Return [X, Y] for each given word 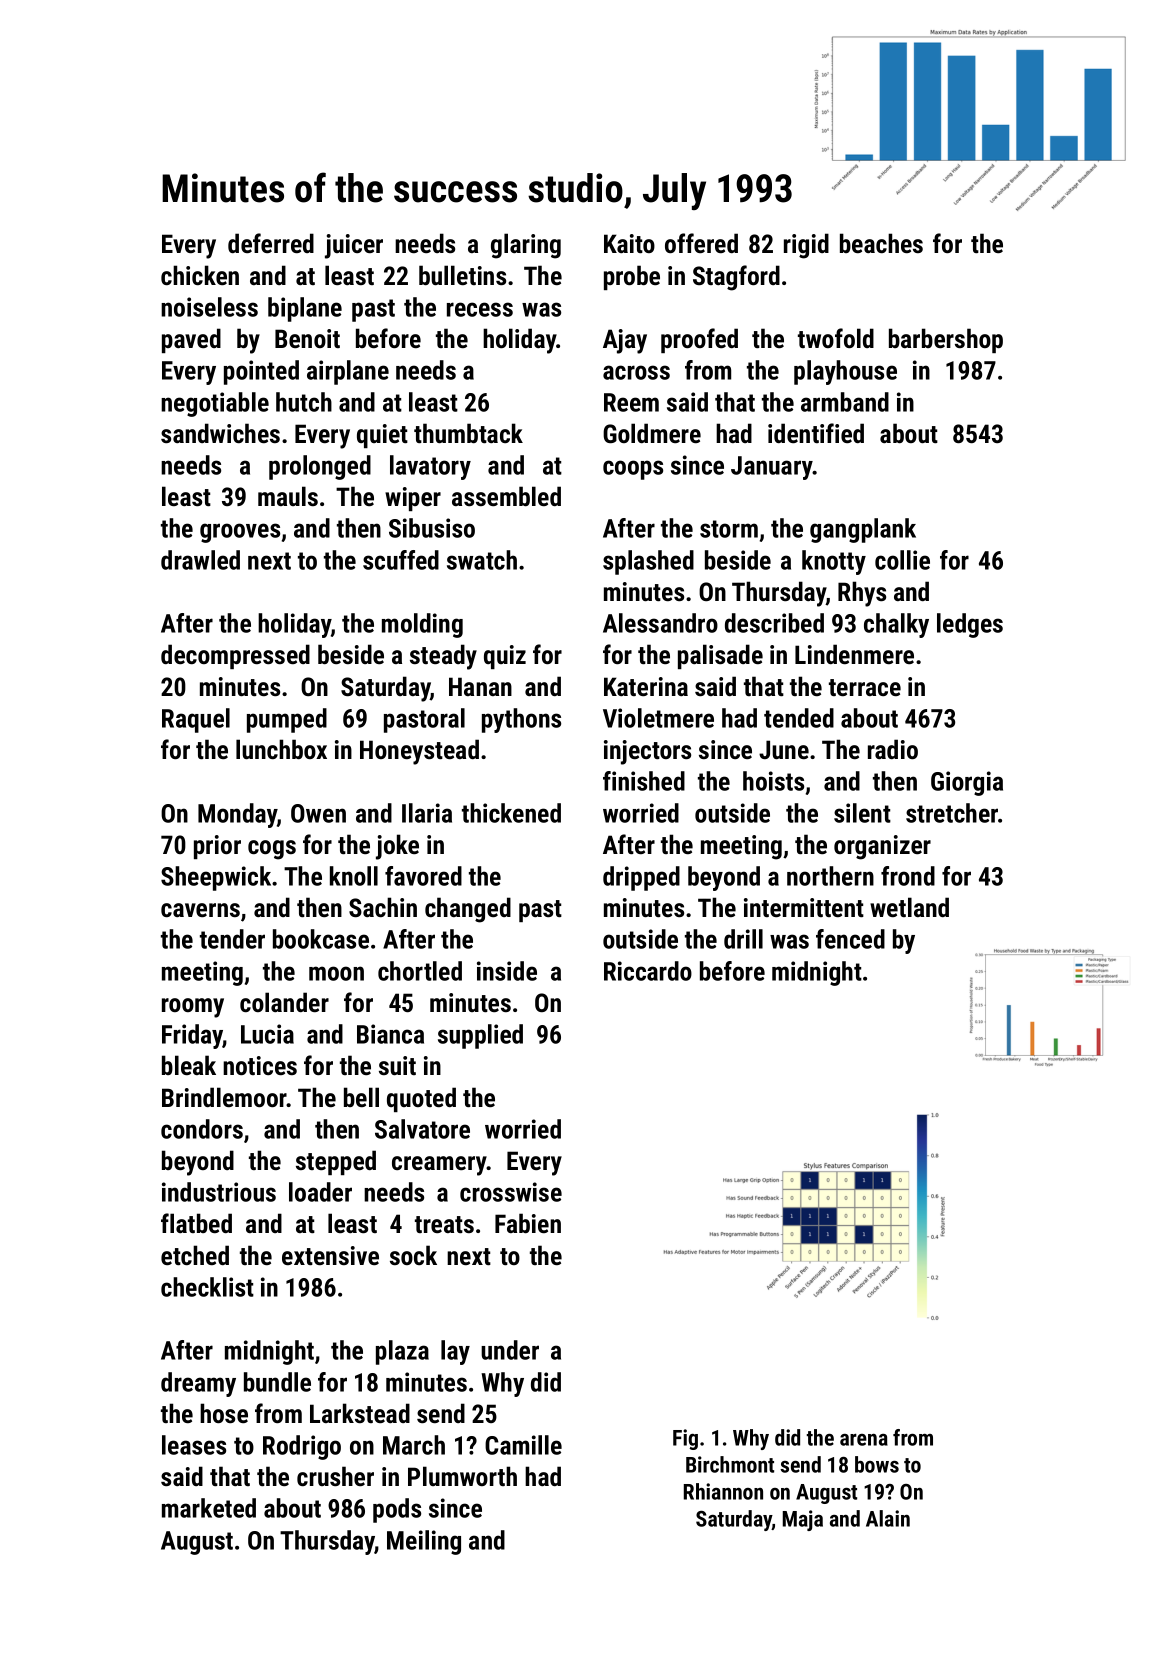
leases [194, 1445]
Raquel [196, 720]
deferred [271, 243]
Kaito [629, 243]
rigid [806, 246]
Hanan [480, 686]
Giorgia [967, 783]
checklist [207, 1287]
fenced [850, 939]
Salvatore [422, 1129]
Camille [523, 1445]
